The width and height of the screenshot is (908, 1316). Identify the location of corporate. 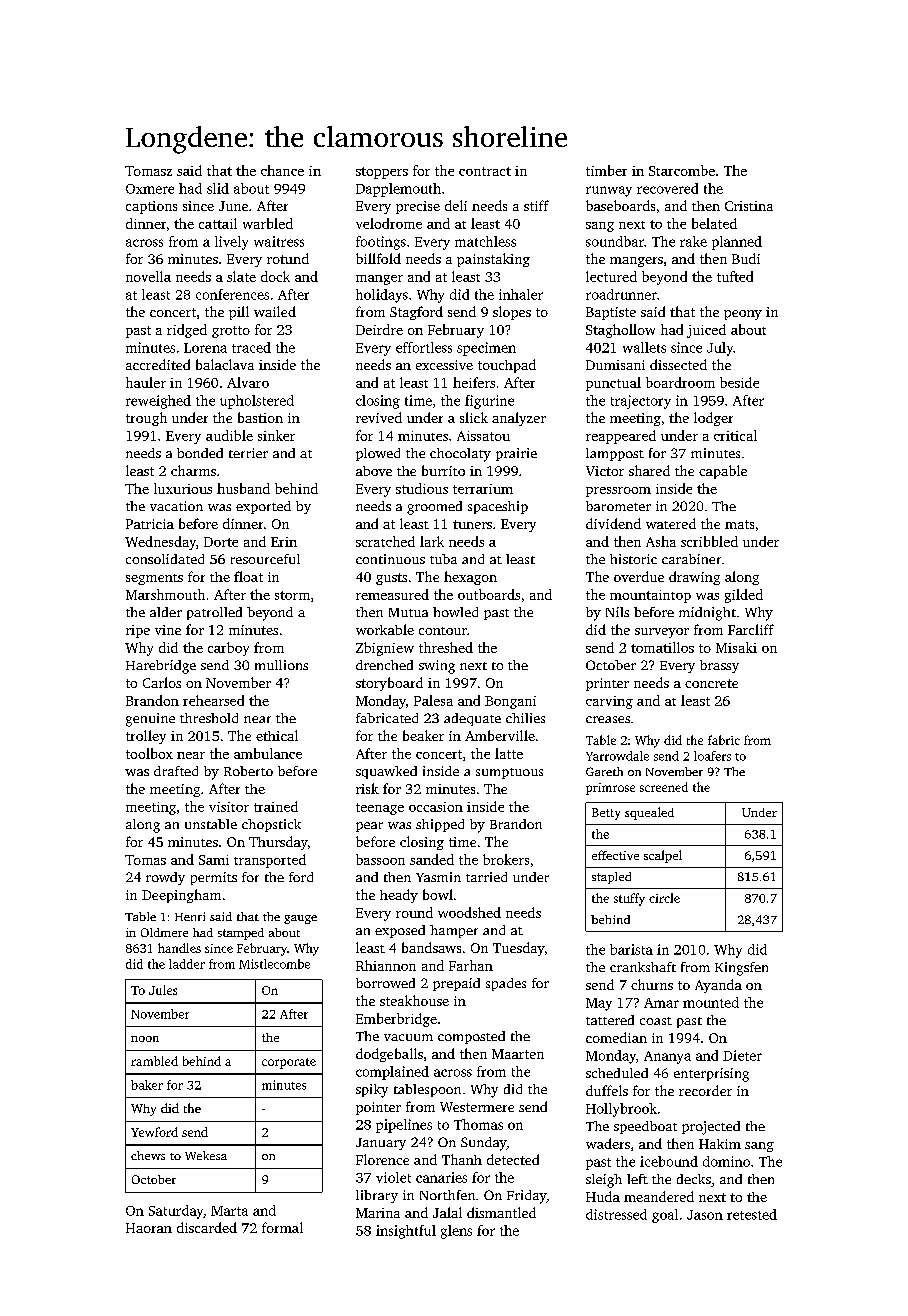
(289, 1063).
